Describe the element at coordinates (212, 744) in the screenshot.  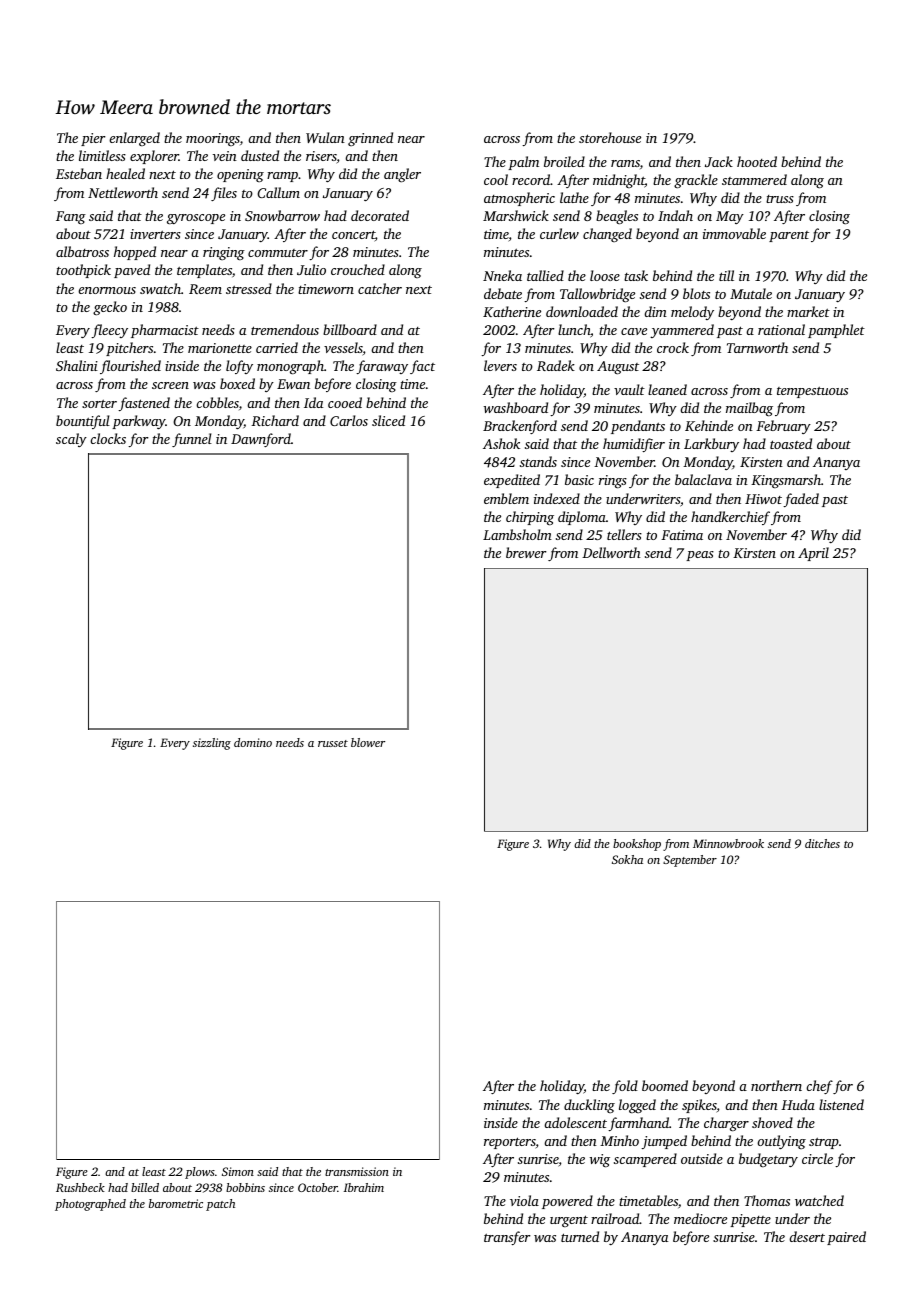
I see `sizzling` at that location.
